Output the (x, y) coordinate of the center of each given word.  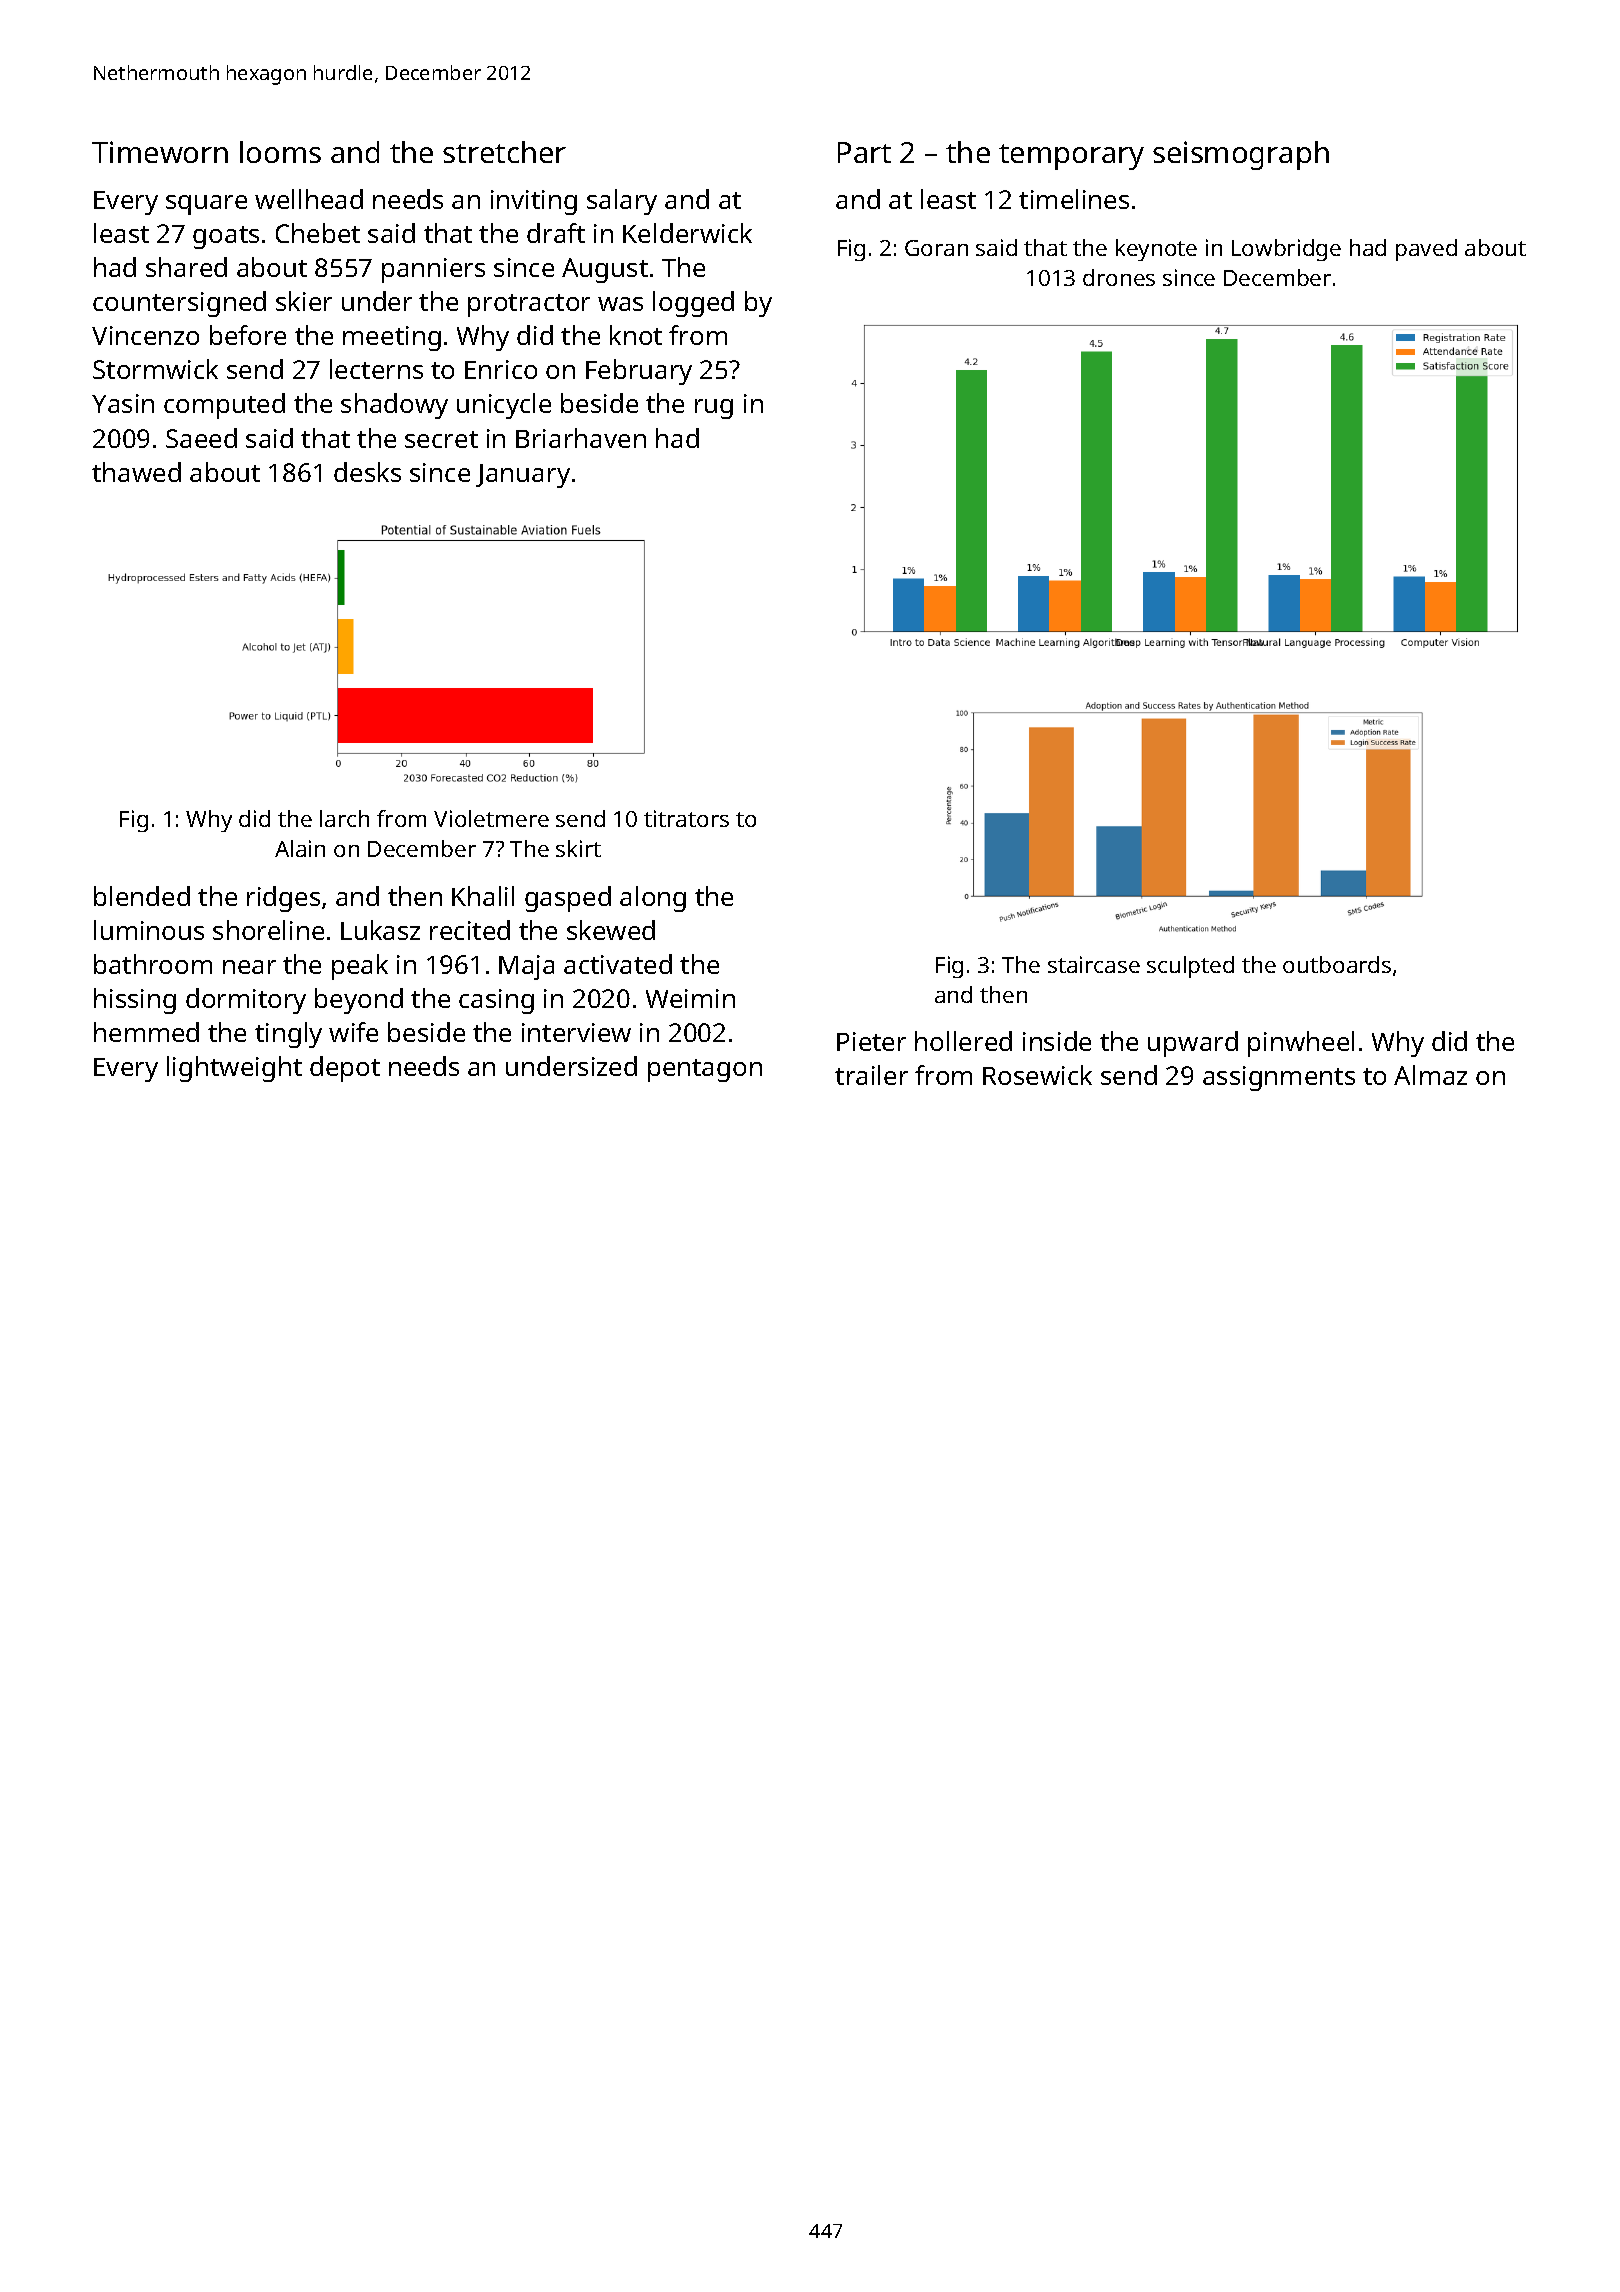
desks (367, 472)
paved (1426, 250)
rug (714, 409)
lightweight (234, 1069)
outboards (1337, 964)
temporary (1071, 157)
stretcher (504, 152)
